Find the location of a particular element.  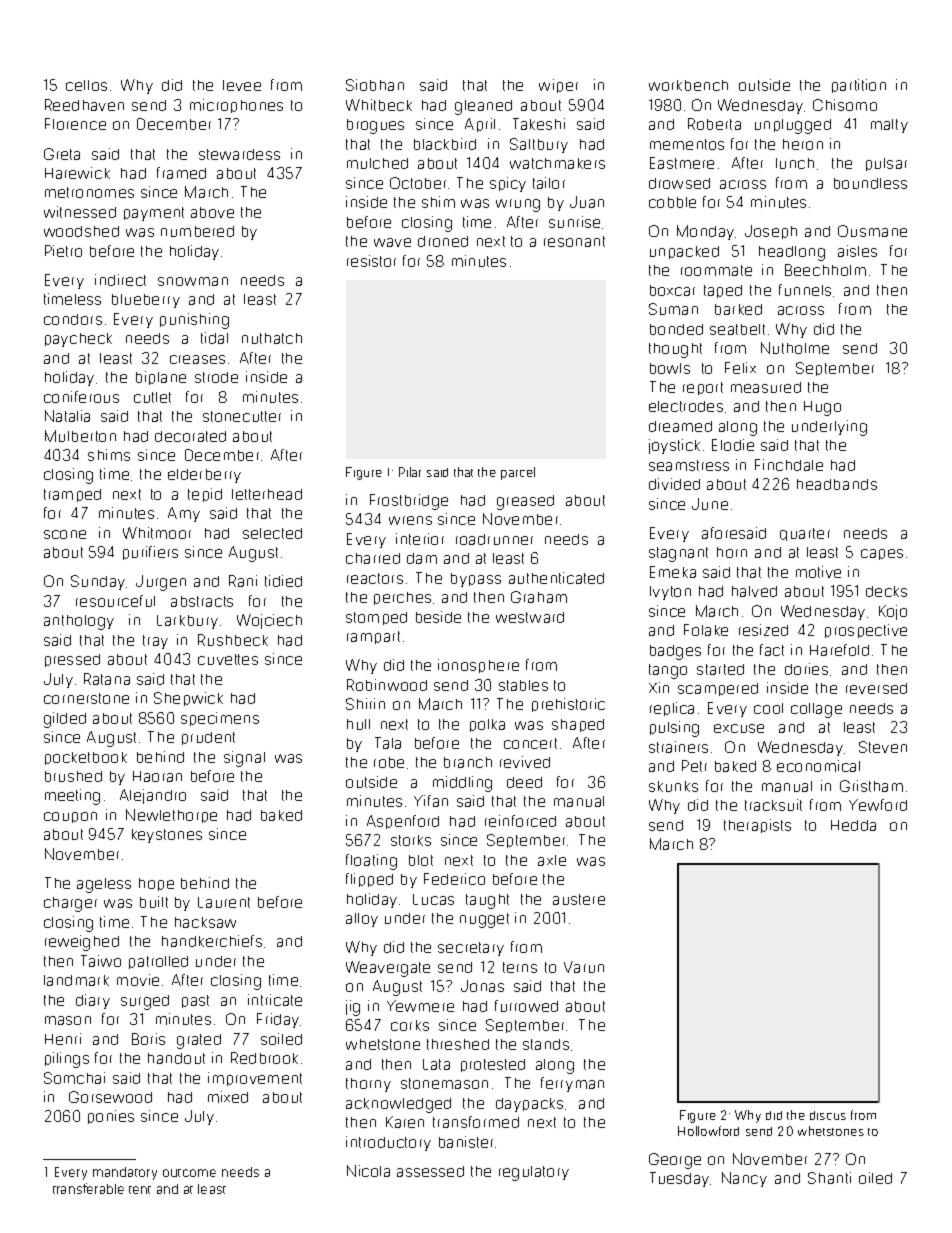

indirect is located at coordinates (120, 280).
